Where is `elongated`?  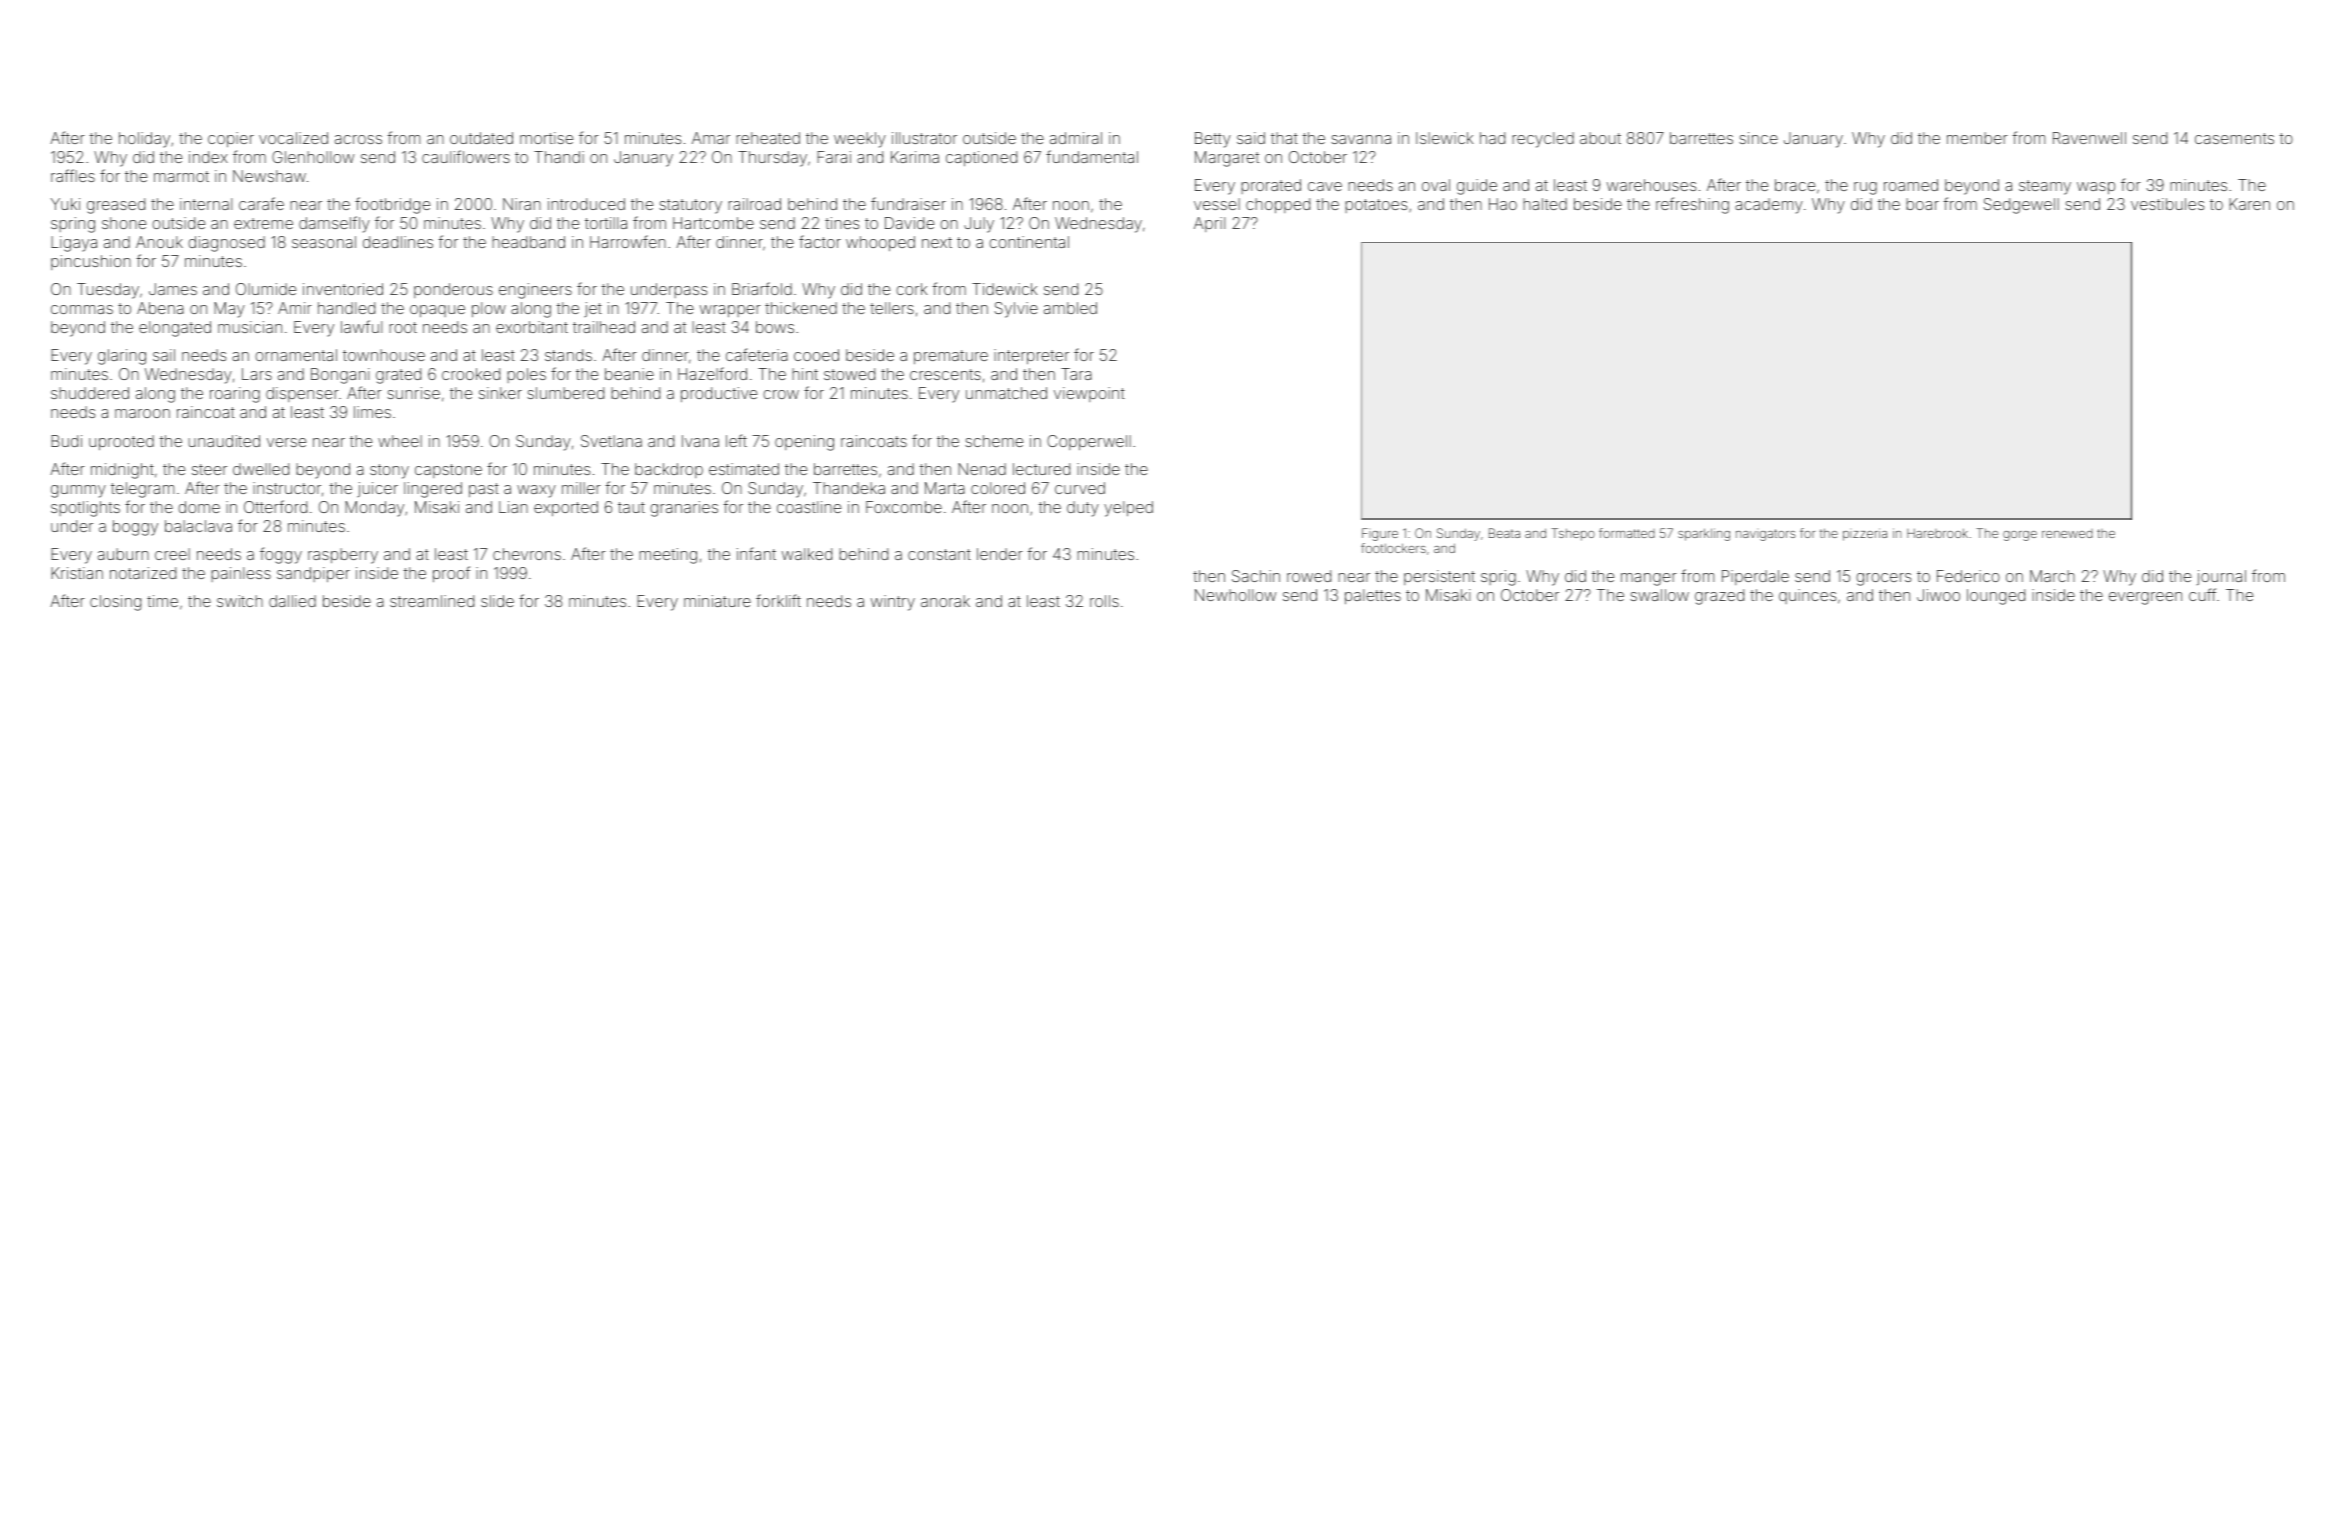 elongated is located at coordinates (175, 329).
